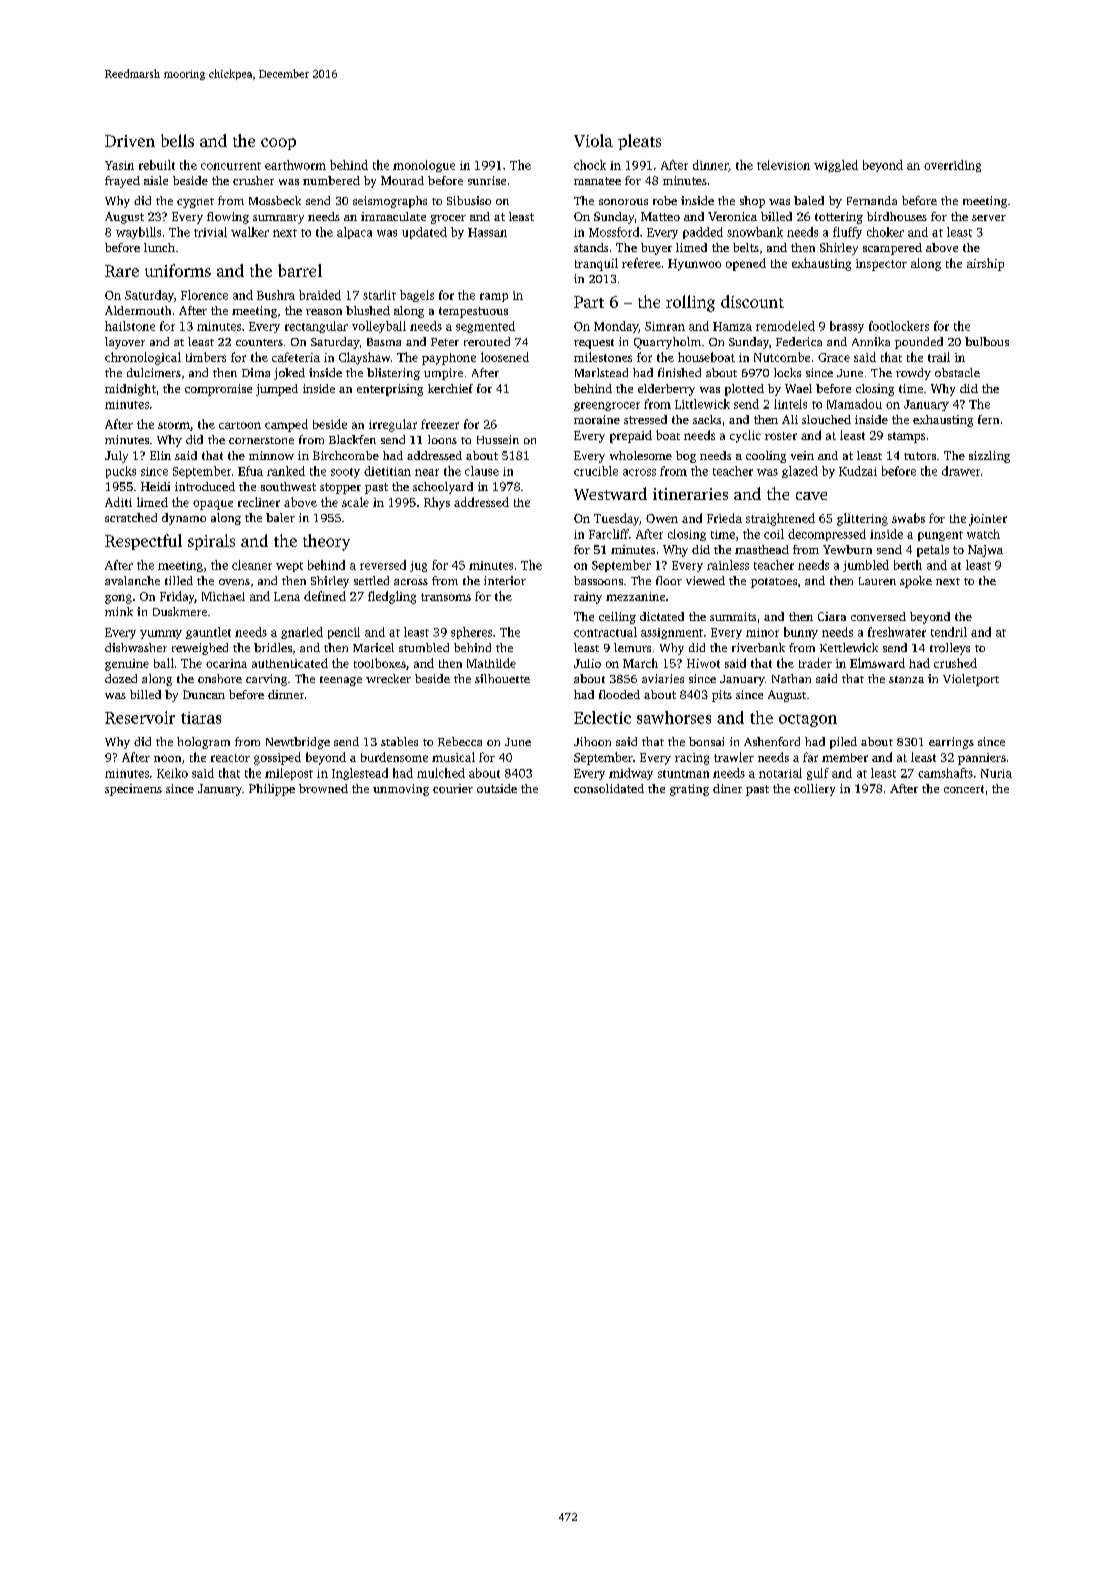 The image size is (1117, 1580). I want to click on overriding, so click(952, 166).
